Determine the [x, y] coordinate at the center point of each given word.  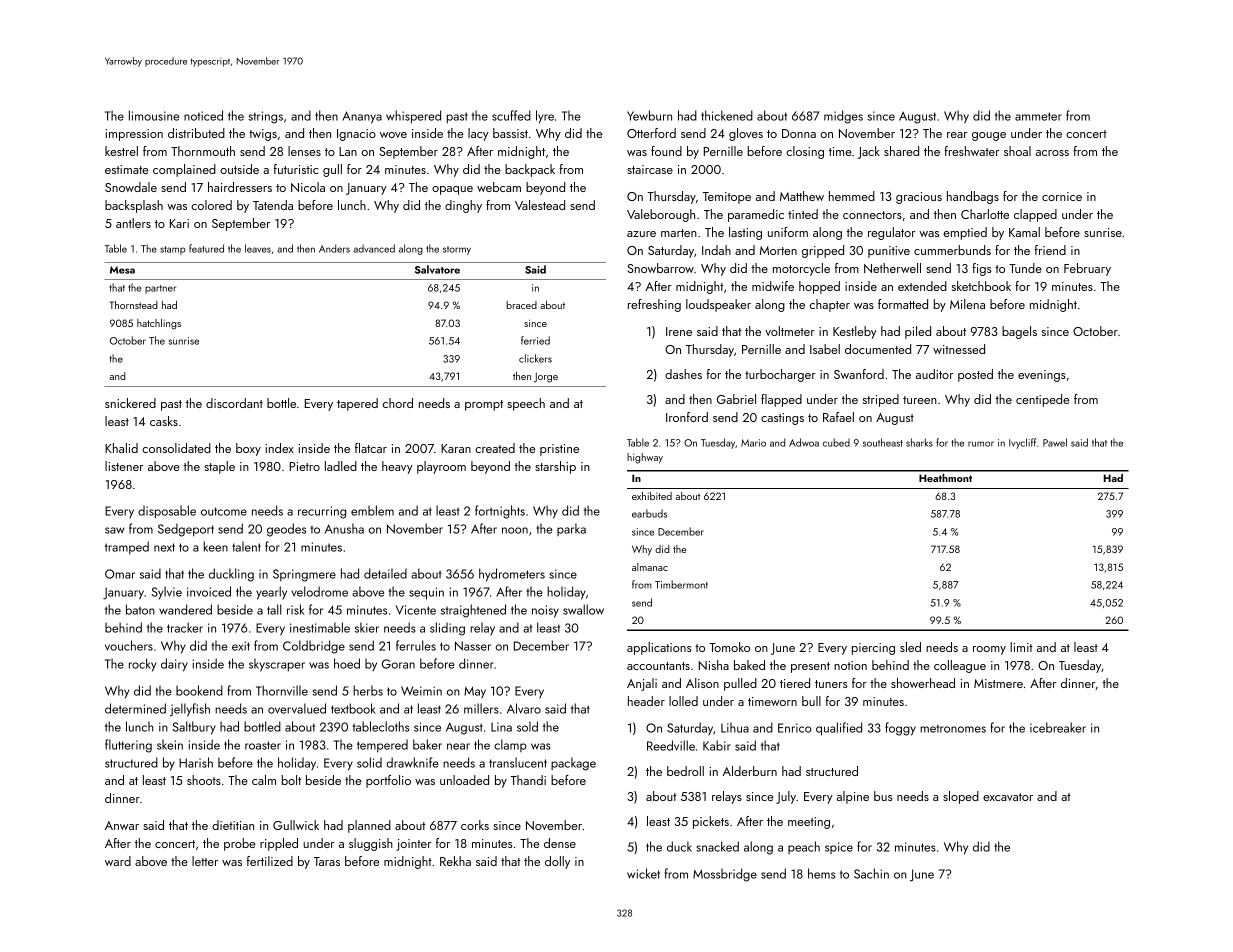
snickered [130, 403]
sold [527, 726]
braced [521, 305]
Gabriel [736, 399]
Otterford [651, 133]
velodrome [319, 591]
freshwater [971, 151]
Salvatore [437, 269]
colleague [960, 666]
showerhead [923, 683]
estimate [126, 169]
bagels [1019, 332]
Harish [196, 762]
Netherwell [892, 268]
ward [118, 861]
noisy [545, 611]
